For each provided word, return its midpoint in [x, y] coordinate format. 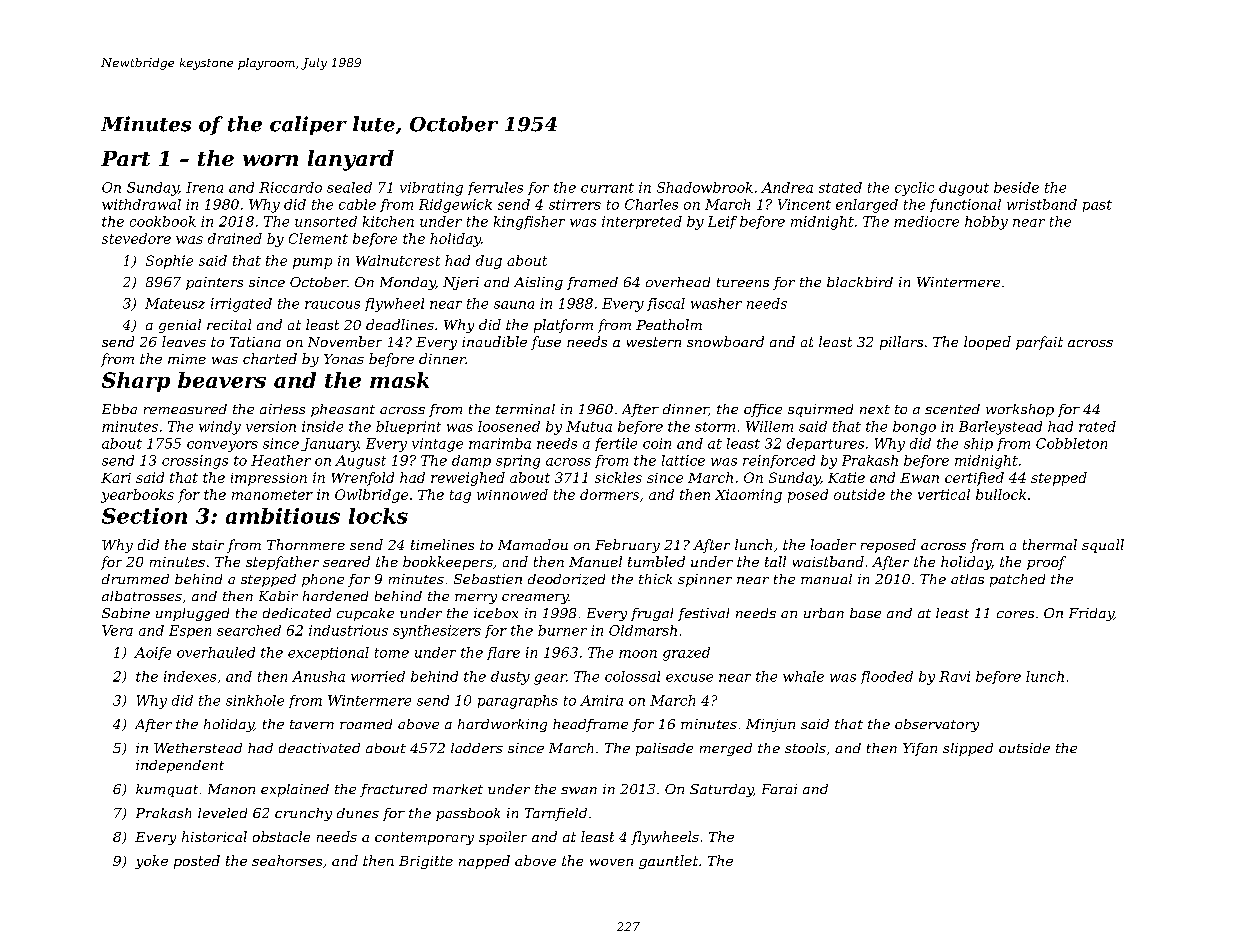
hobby [986, 223]
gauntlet [668, 862]
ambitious [283, 516]
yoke [151, 862]
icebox [496, 613]
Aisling [538, 283]
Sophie [169, 262]
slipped [968, 749]
